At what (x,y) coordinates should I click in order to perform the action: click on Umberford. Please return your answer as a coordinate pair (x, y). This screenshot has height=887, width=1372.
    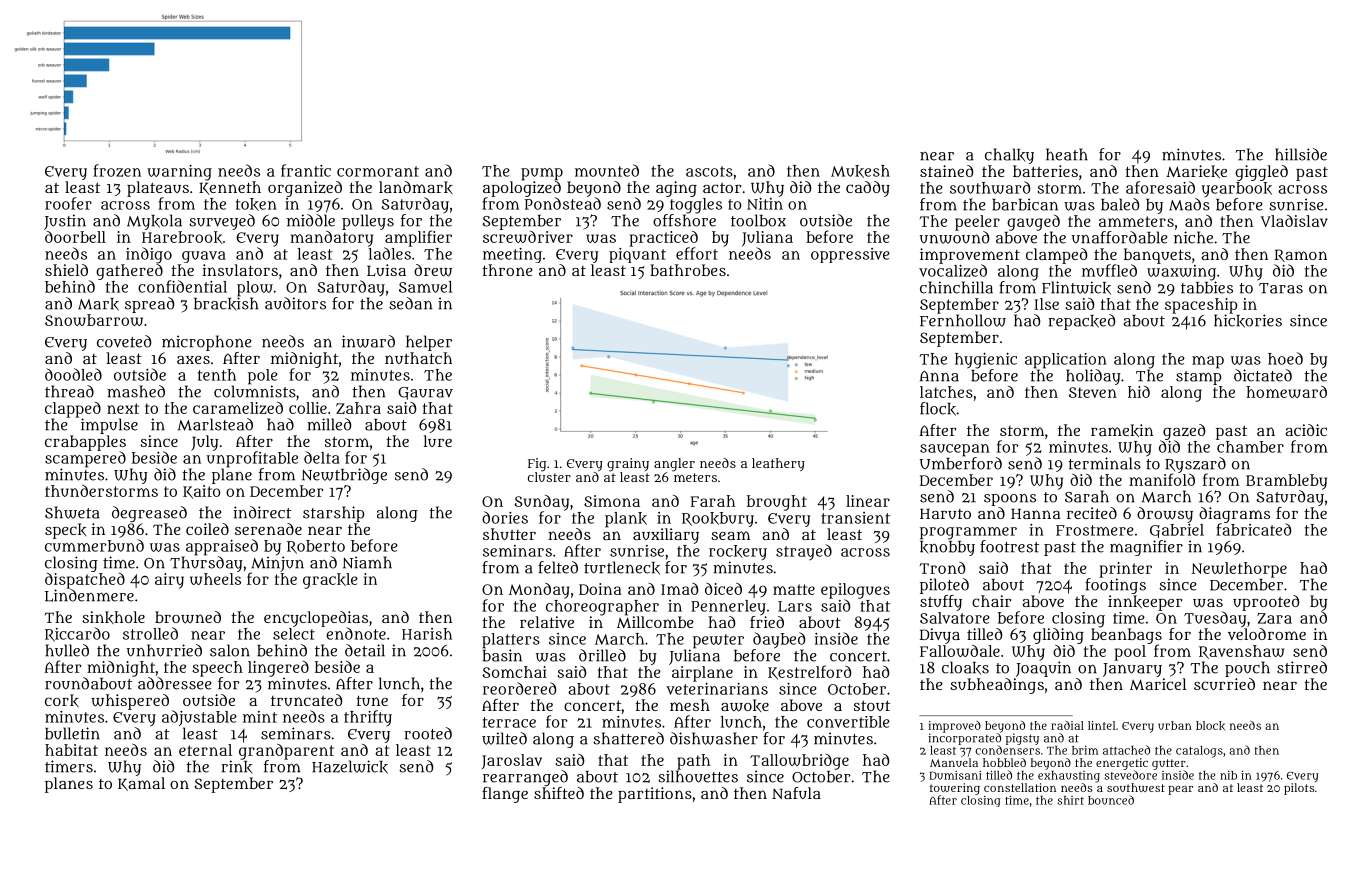
    Looking at the image, I should click on (961, 463).
